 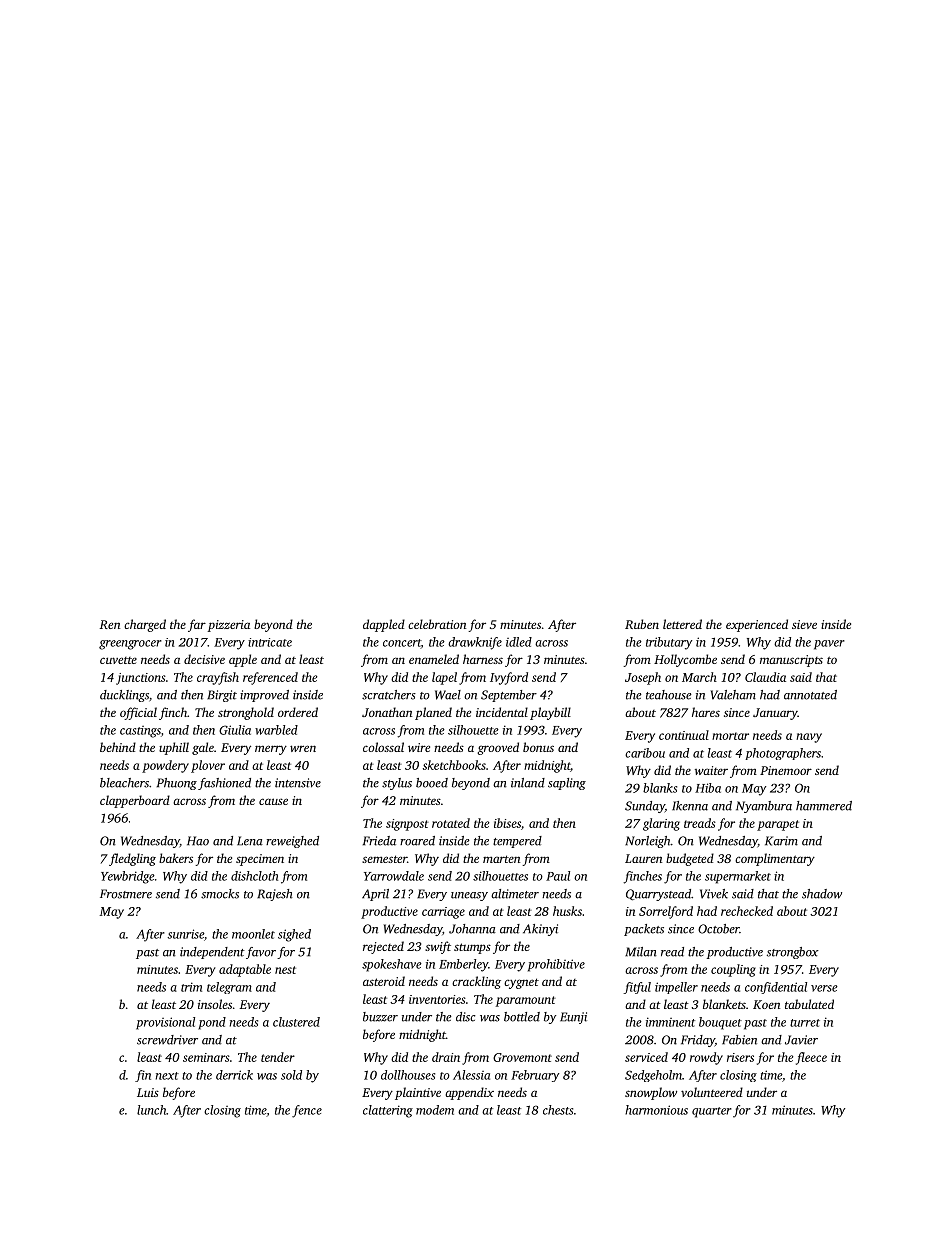 I want to click on intensive, so click(x=298, y=783).
